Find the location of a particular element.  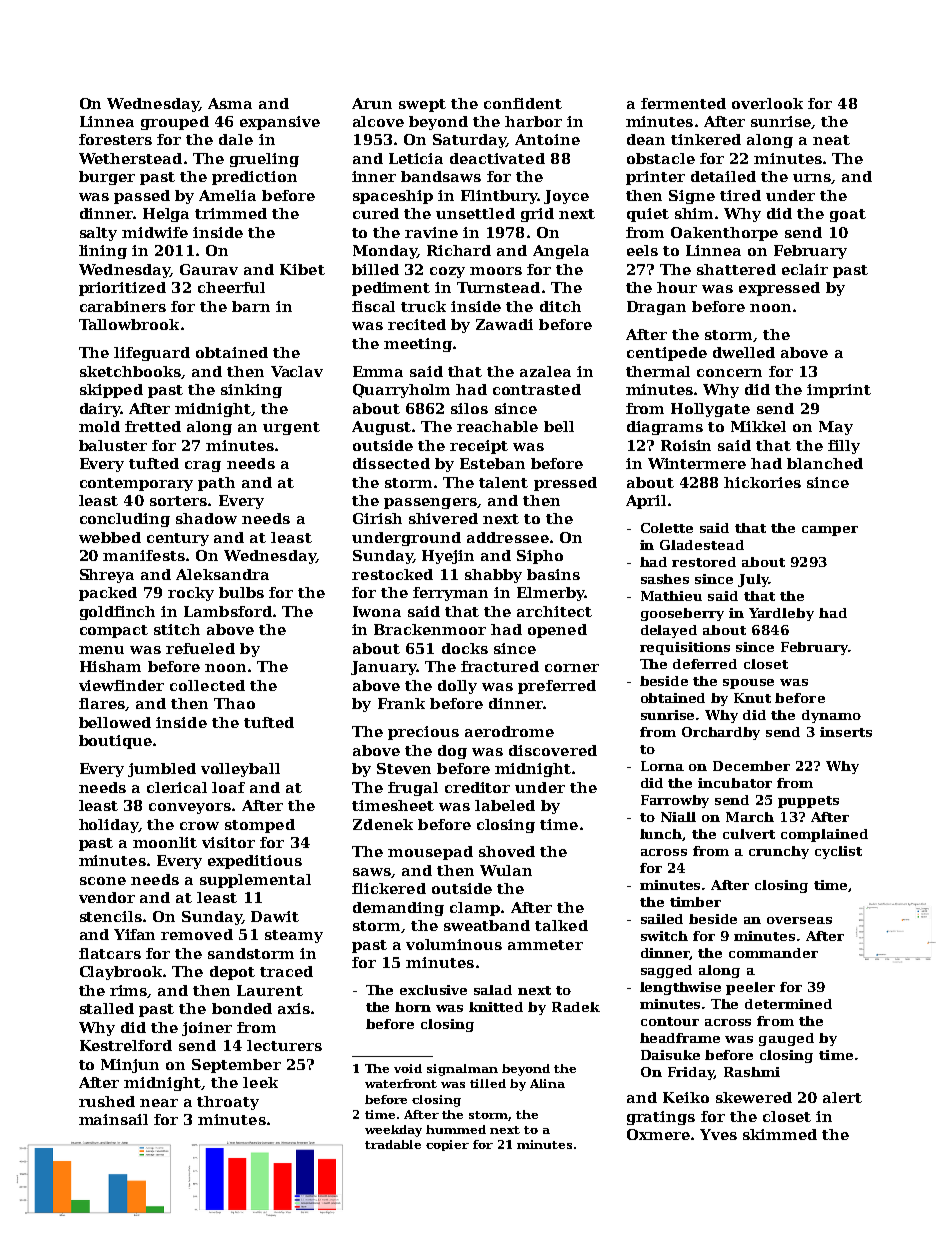

stalled is located at coordinates (107, 1008).
